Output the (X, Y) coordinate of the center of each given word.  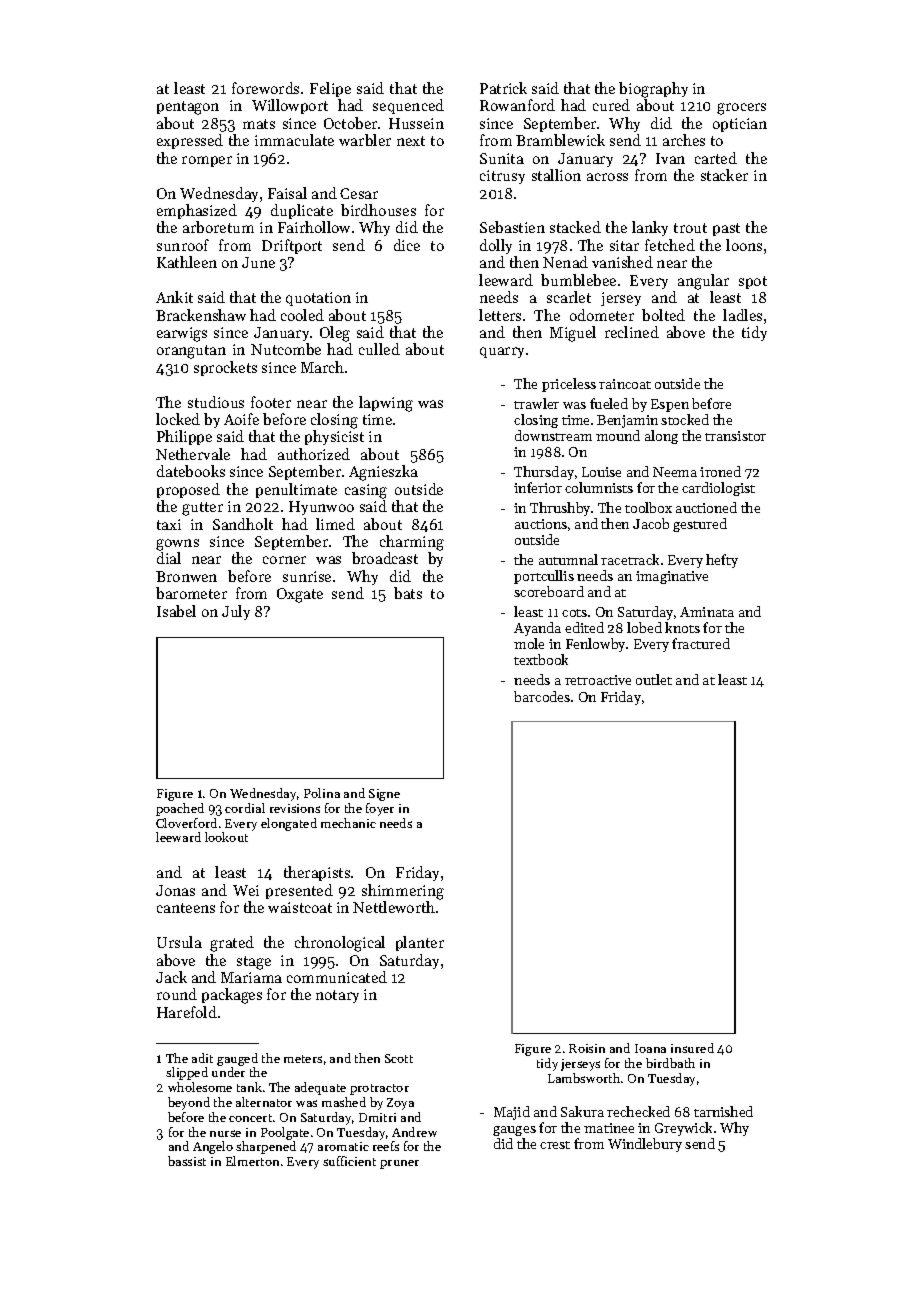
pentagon (188, 108)
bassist (187, 1161)
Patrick (503, 88)
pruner (399, 1164)
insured (692, 1048)
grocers (741, 109)
